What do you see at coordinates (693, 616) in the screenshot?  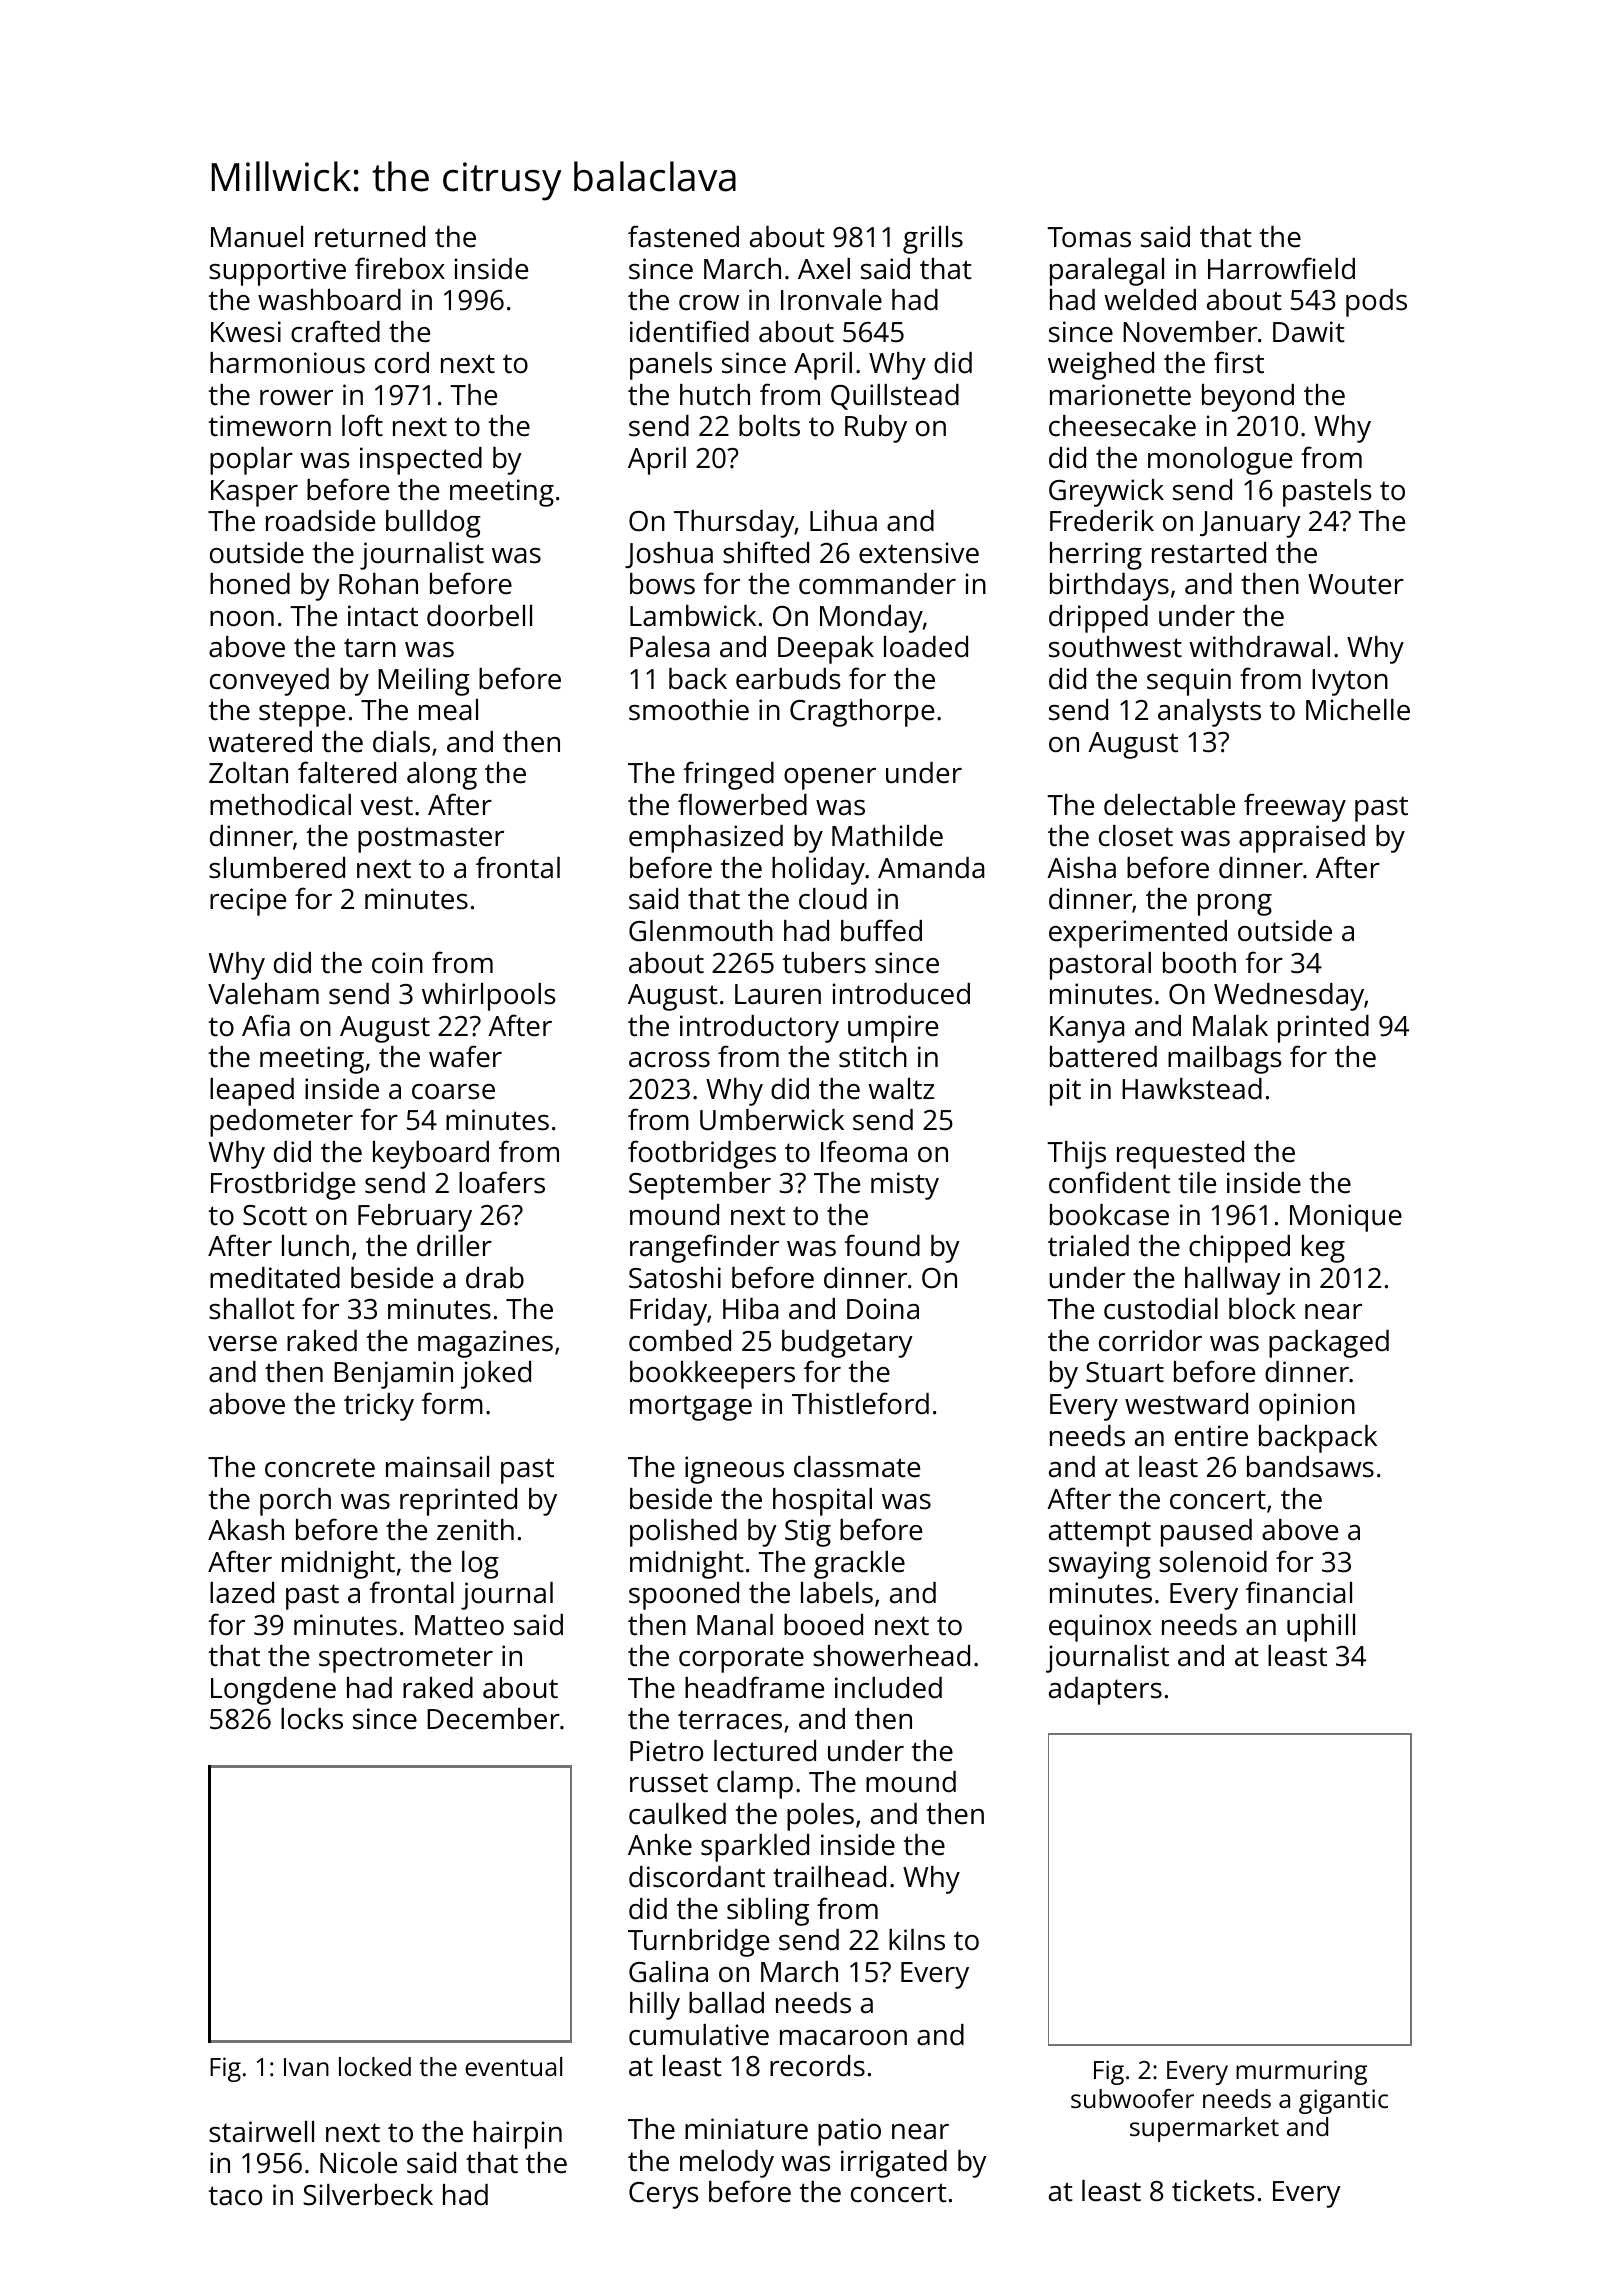 I see `Lambwick` at bounding box center [693, 616].
